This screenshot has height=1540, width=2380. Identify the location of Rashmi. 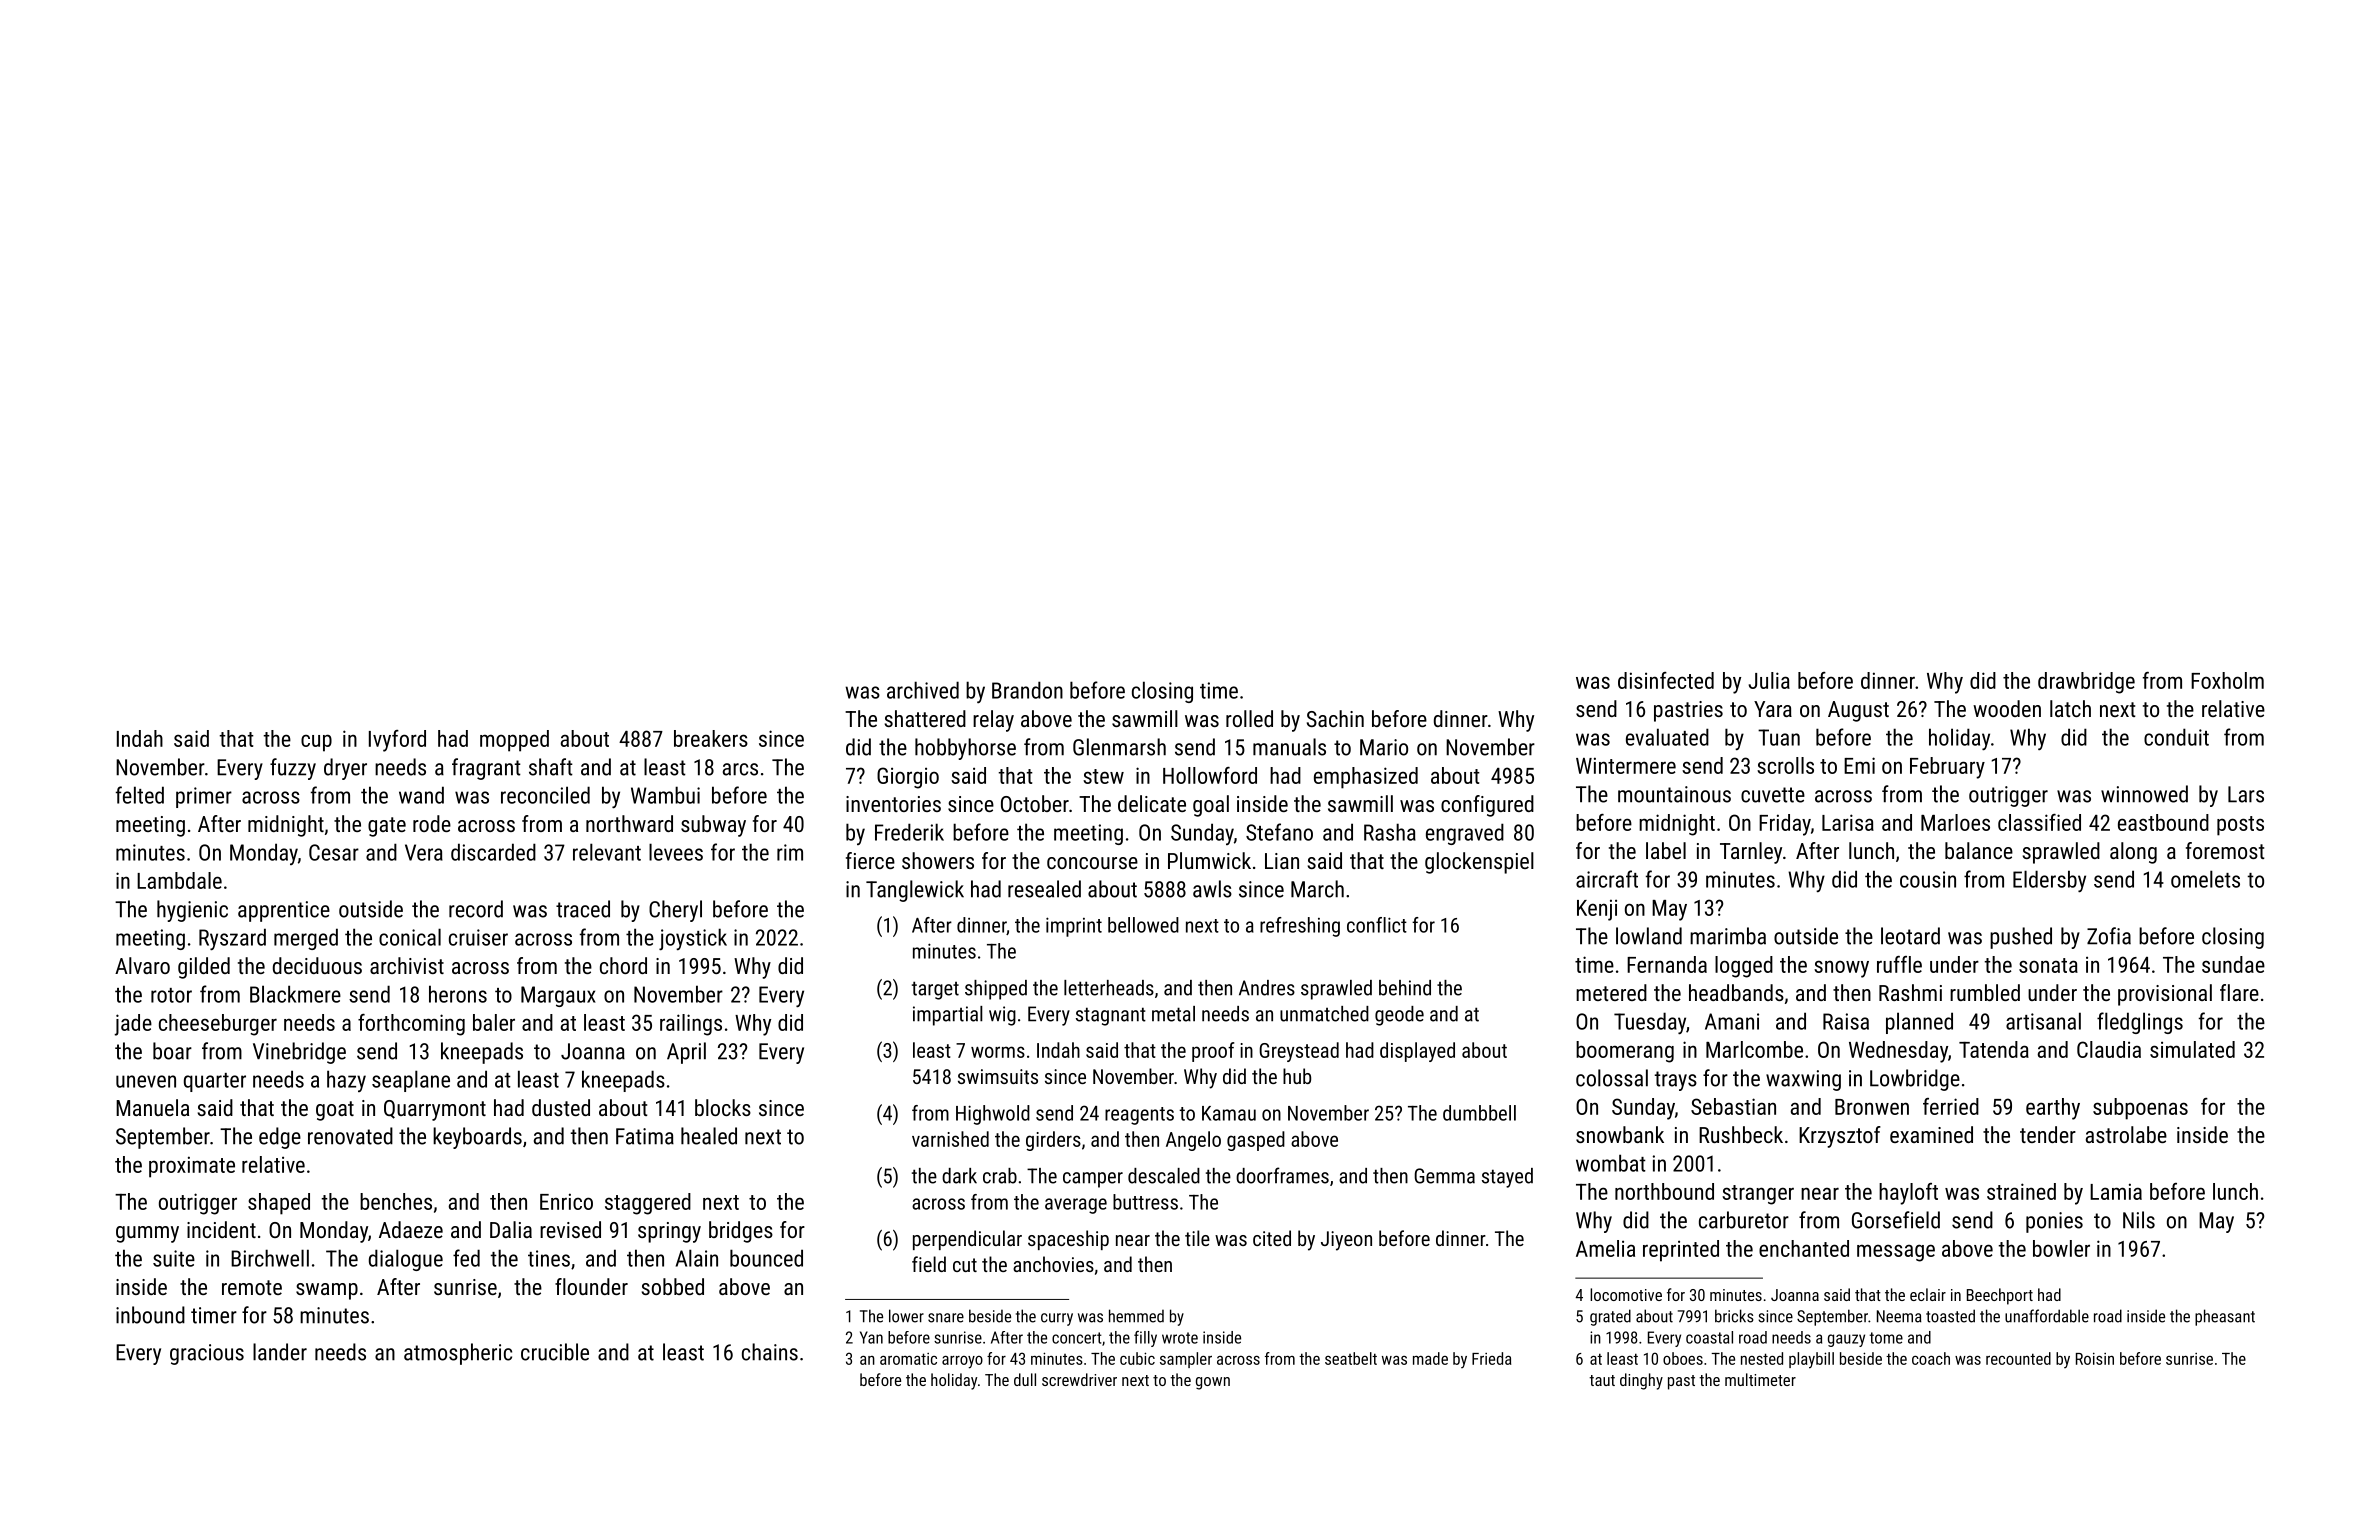
(1910, 992).
